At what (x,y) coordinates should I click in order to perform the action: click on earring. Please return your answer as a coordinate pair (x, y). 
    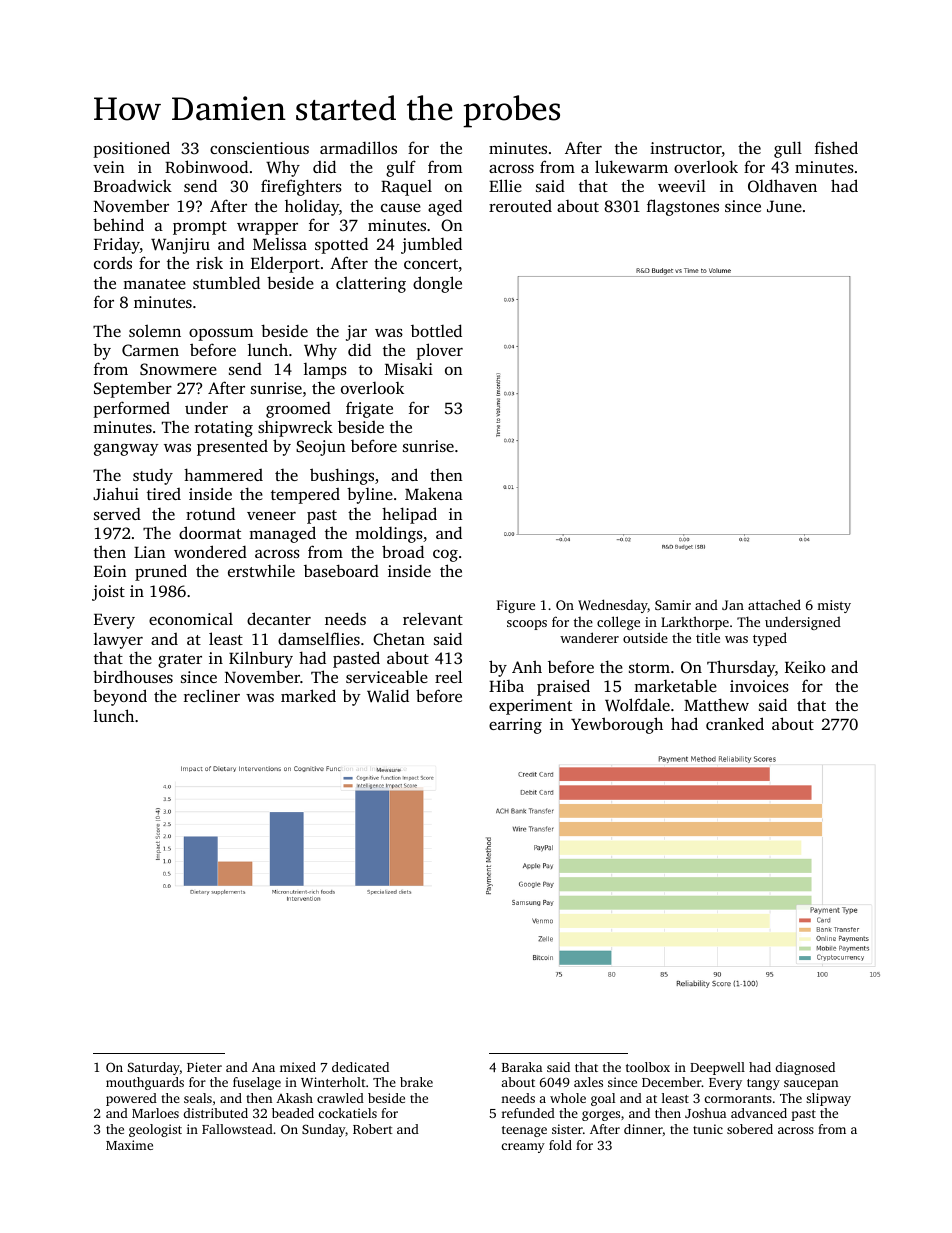
    Looking at the image, I should click on (515, 726).
